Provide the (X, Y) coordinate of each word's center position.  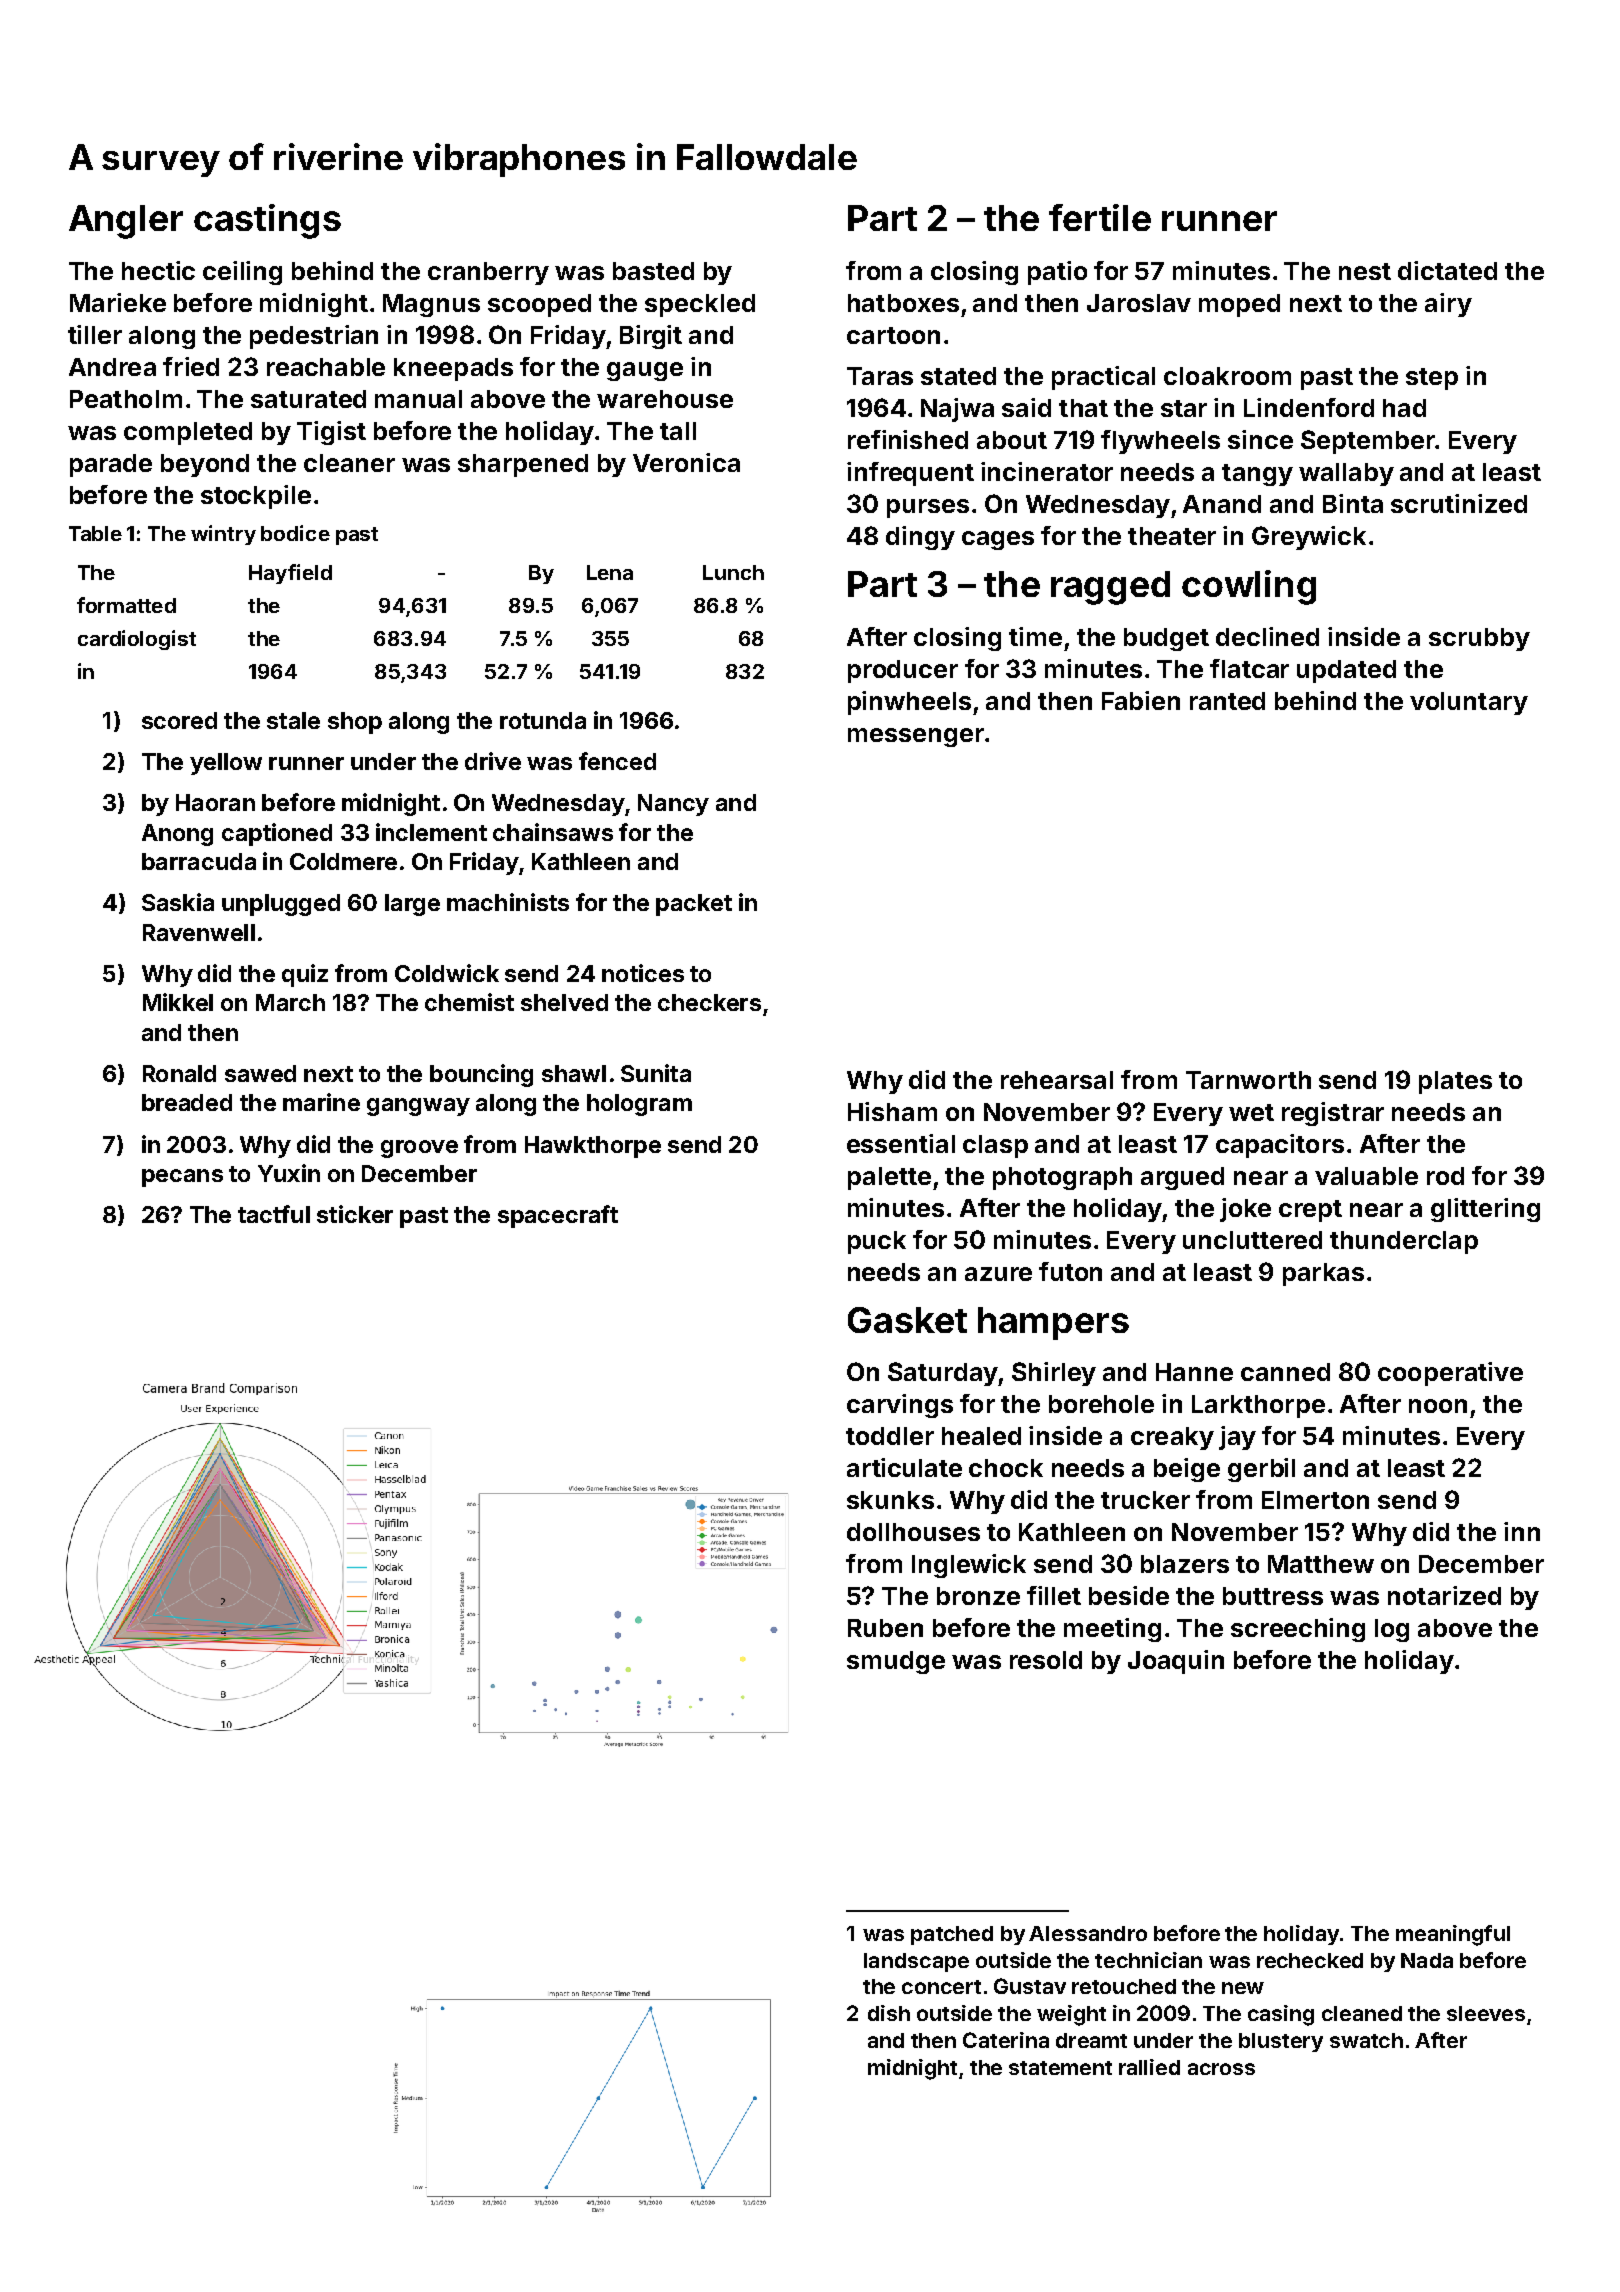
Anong (177, 835)
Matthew (1321, 1564)
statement (1060, 2068)
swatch (1366, 2040)
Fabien (1141, 700)
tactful (274, 1214)
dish (889, 2013)
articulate (904, 1467)
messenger (916, 737)
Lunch (733, 572)
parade (111, 465)
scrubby (1479, 639)
